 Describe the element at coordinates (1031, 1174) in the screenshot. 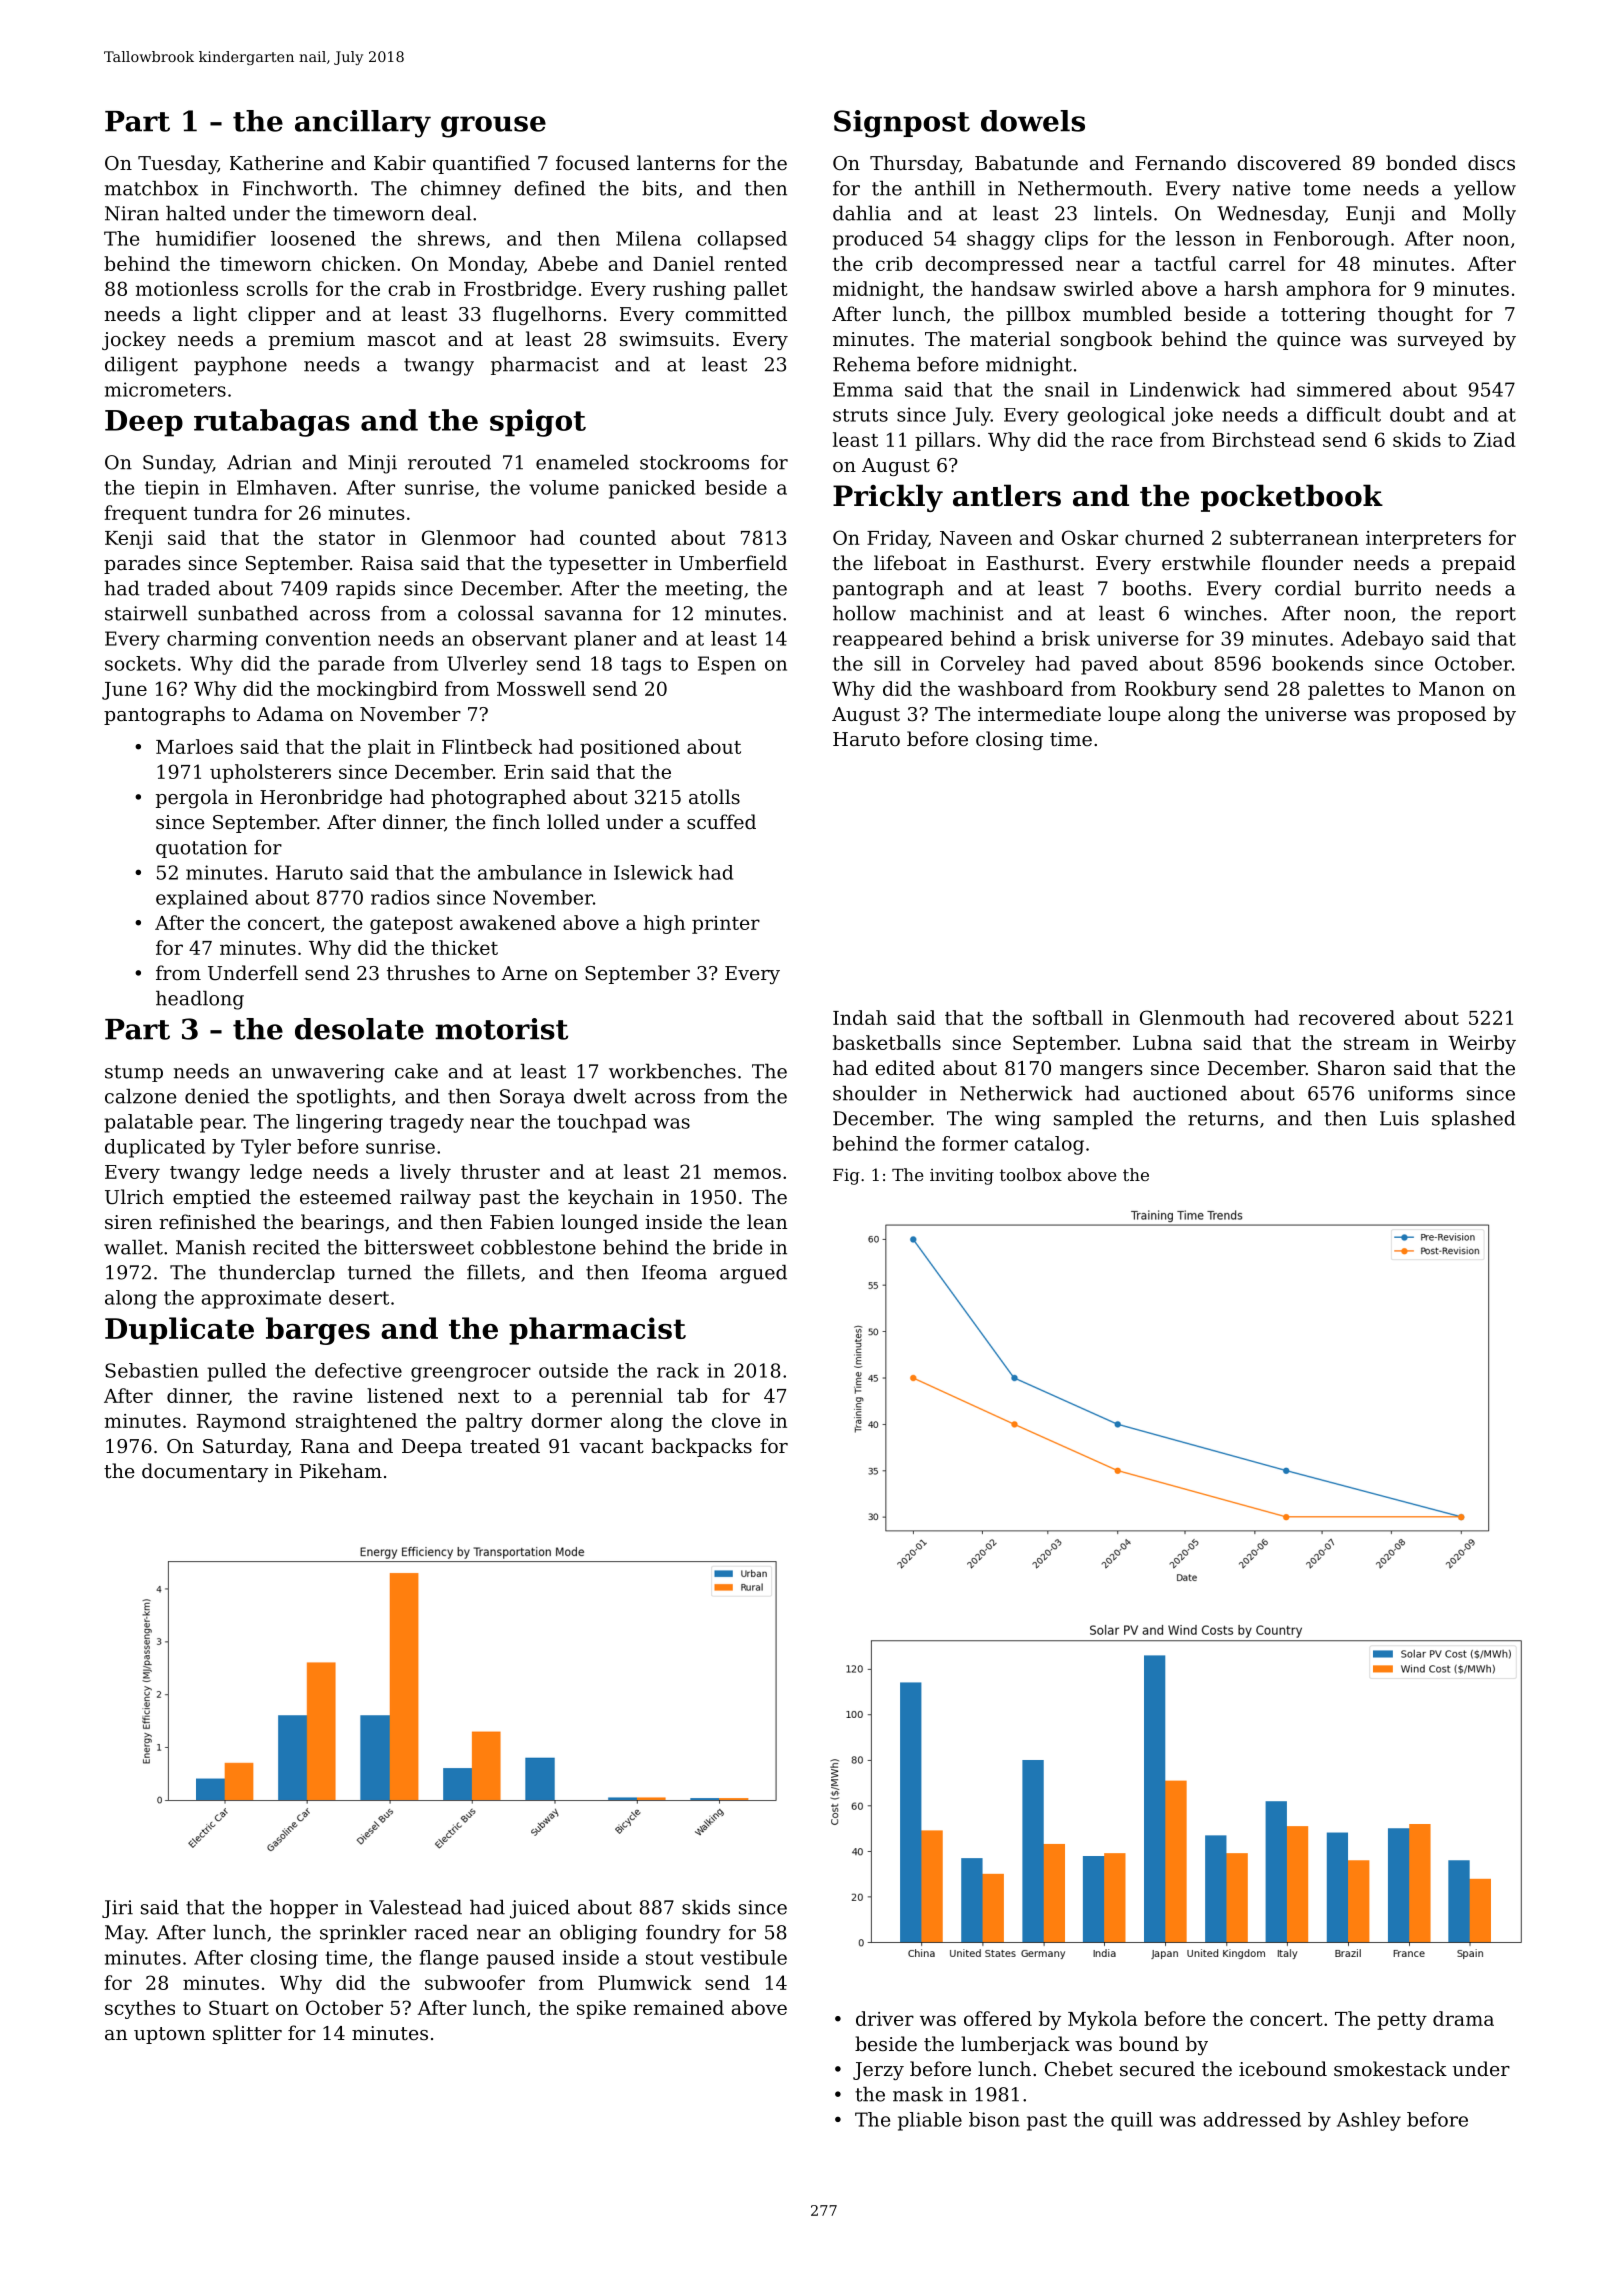

I see `toolbox` at that location.
